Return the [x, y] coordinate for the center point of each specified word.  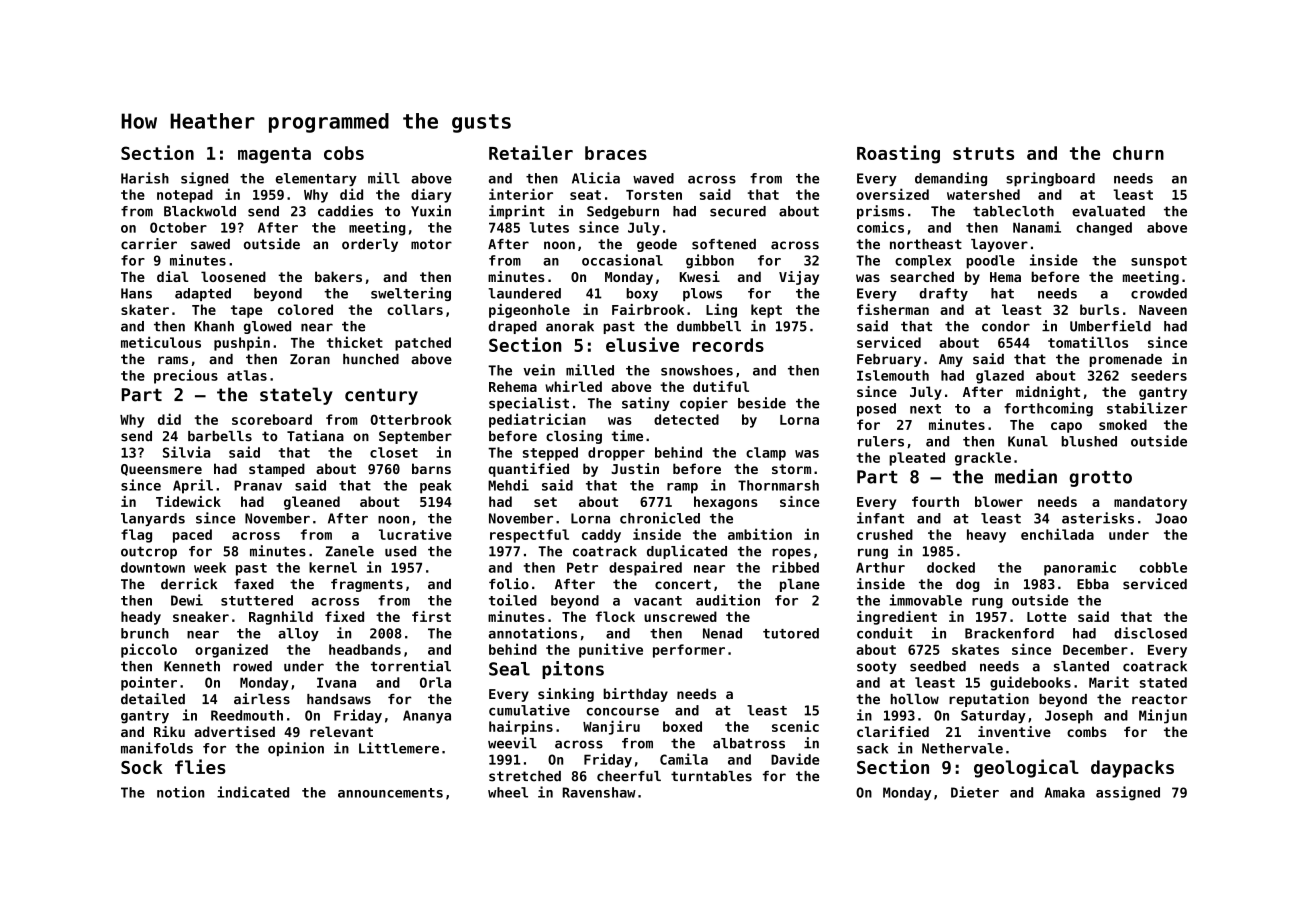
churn [1138, 153]
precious [186, 376]
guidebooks [1030, 683]
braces [616, 153]
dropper [616, 454]
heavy [986, 536]
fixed [344, 616]
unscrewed [680, 616]
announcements [390, 793]
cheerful [629, 776]
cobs [344, 153]
